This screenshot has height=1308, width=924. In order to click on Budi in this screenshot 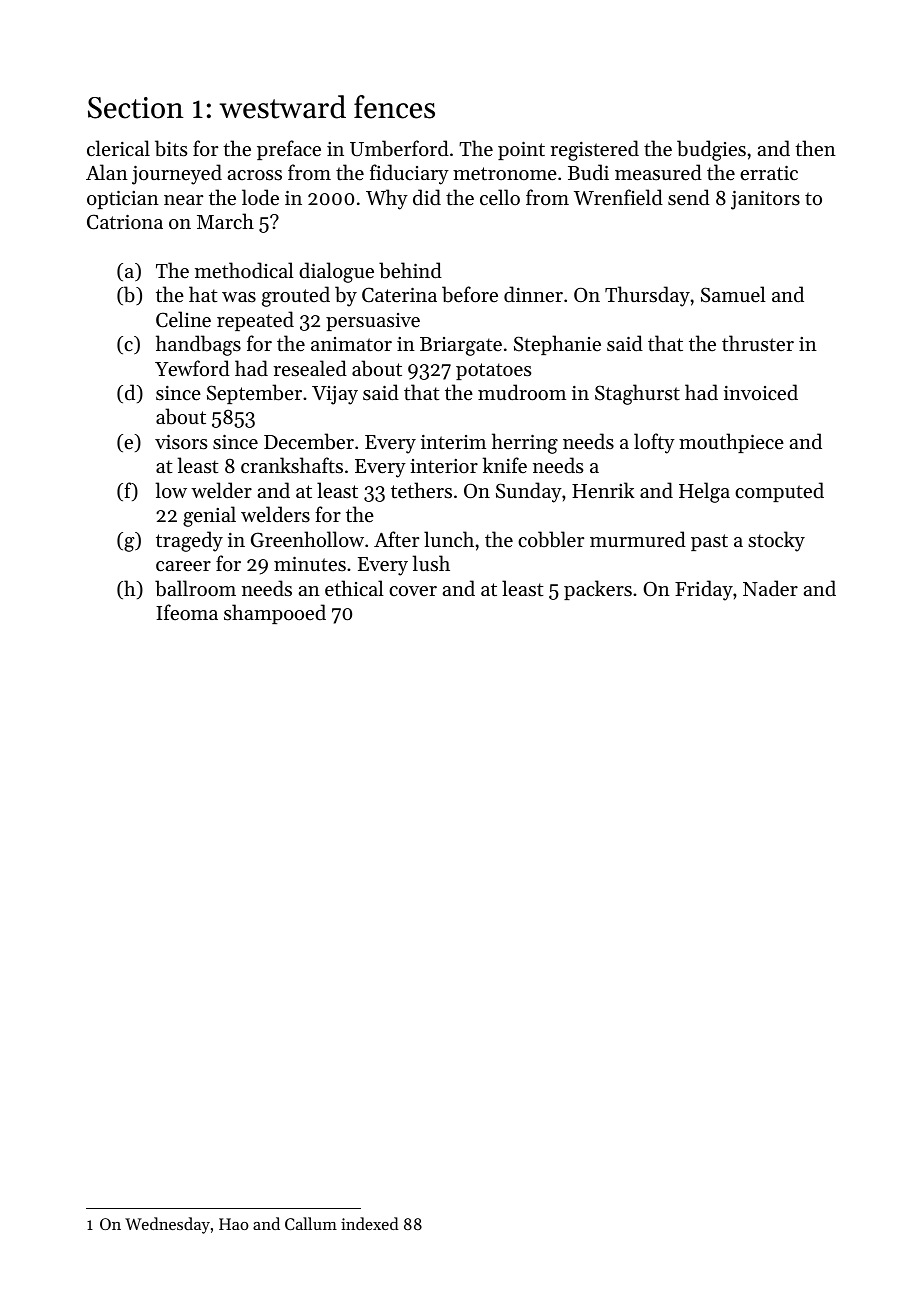, I will do `click(588, 172)`.
